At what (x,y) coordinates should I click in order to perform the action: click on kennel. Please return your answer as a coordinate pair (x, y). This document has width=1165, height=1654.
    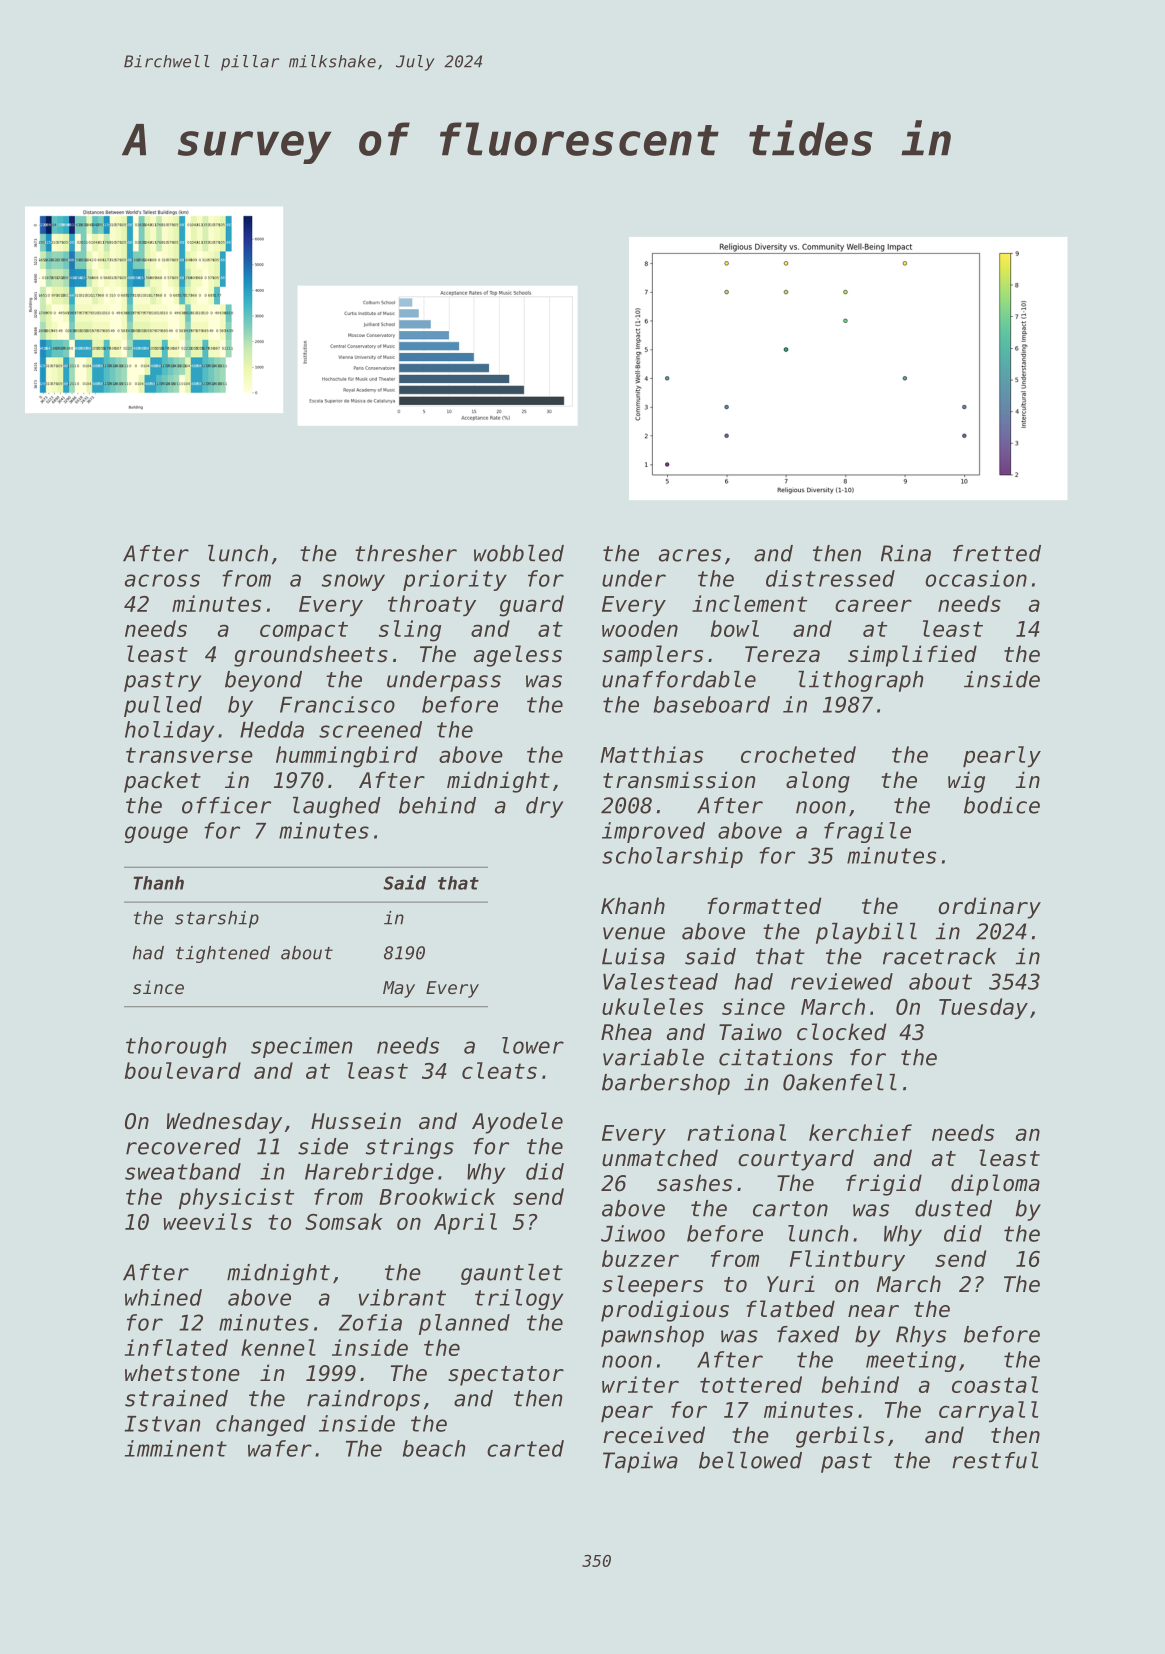
    Looking at the image, I should click on (278, 1347).
